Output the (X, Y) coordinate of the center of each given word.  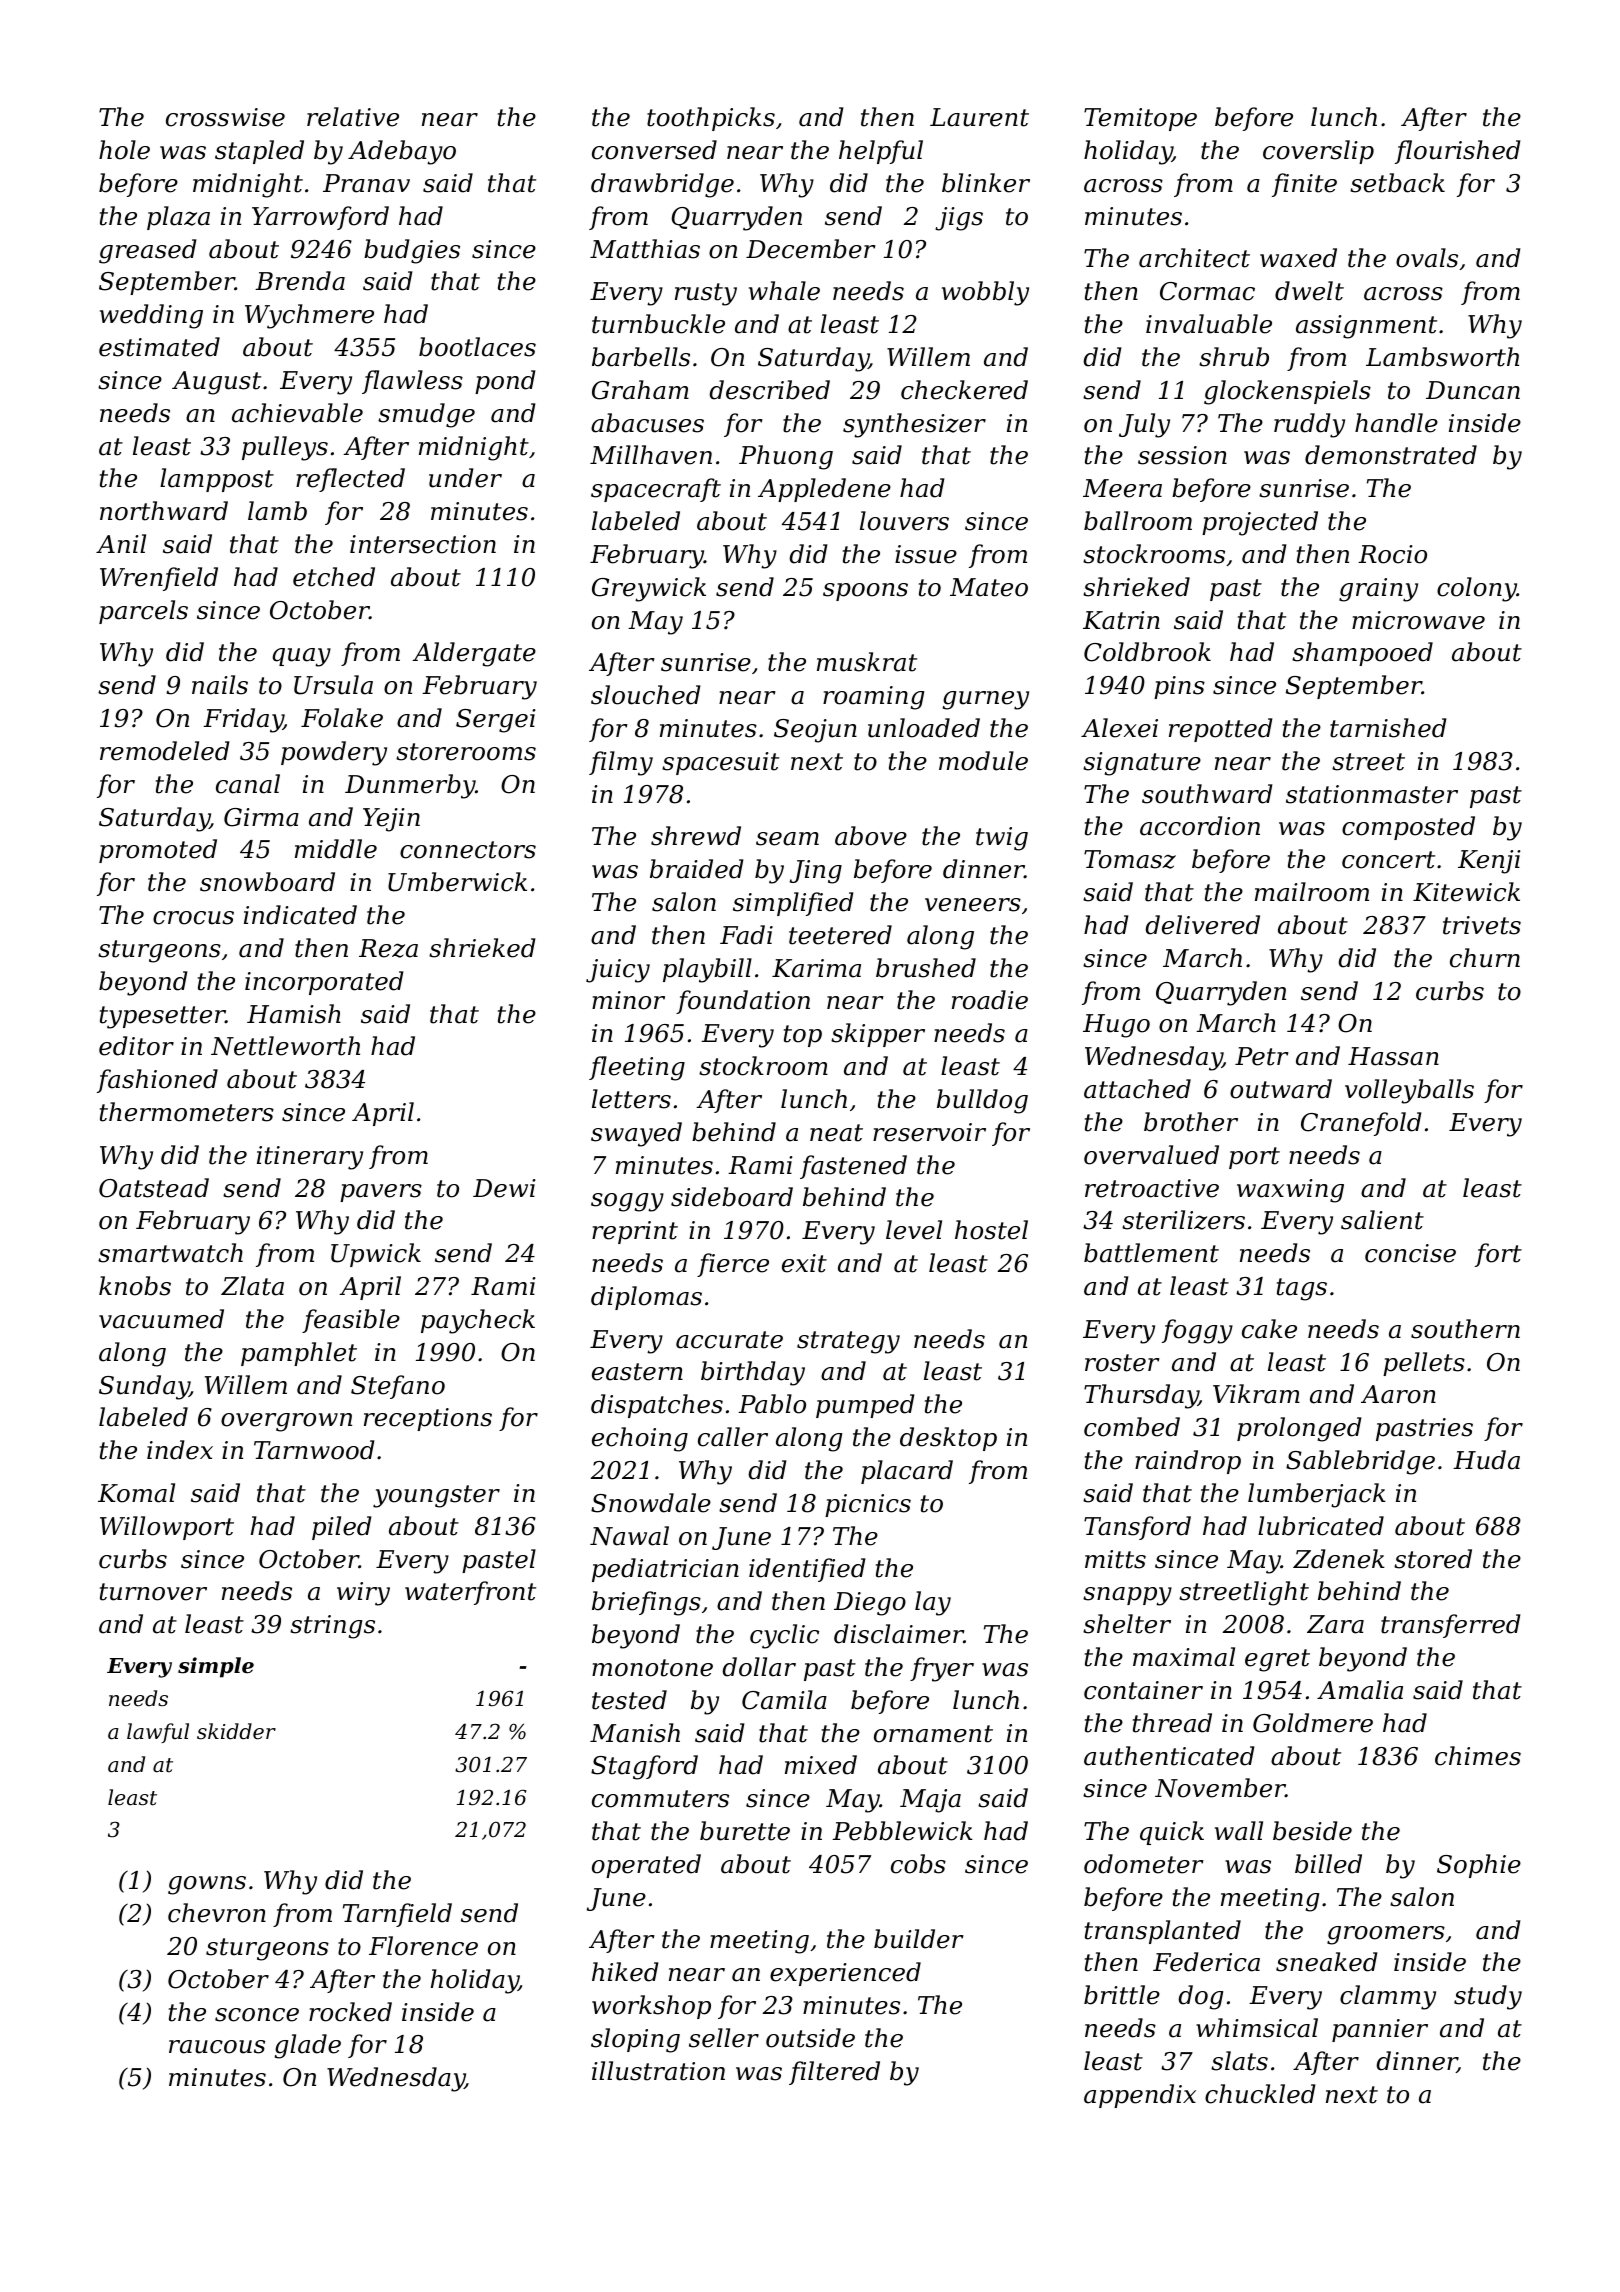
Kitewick (1466, 892)
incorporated (324, 983)
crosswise (225, 117)
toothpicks (711, 119)
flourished (1457, 152)
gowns (207, 1885)
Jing (816, 872)
